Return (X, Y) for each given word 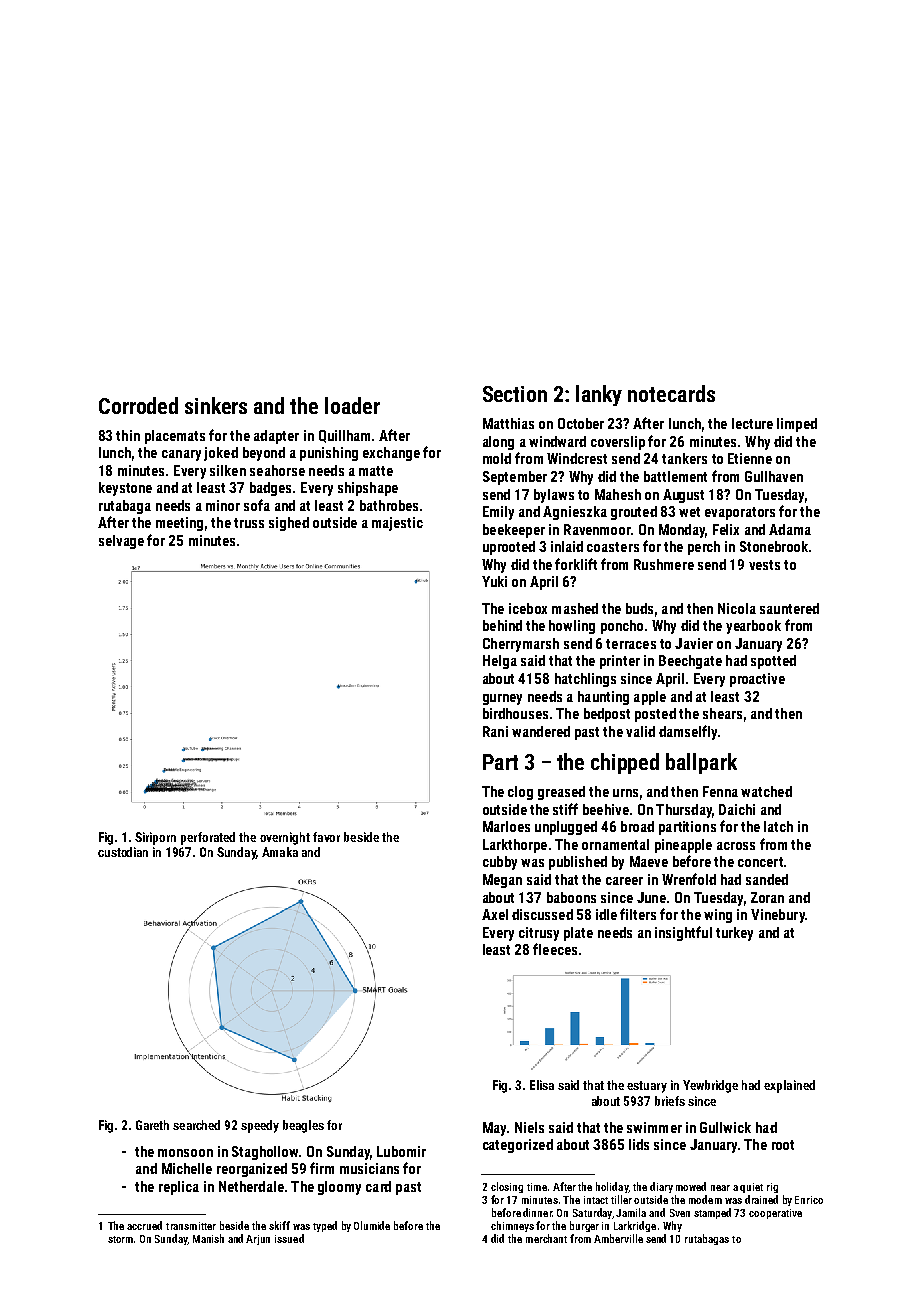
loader (352, 405)
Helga (500, 662)
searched (196, 1125)
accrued (144, 1225)
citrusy (539, 934)
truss (249, 523)
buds (639, 608)
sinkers (216, 405)
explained (789, 1086)
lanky (599, 395)
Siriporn (155, 838)
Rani (495, 731)
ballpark (701, 763)
